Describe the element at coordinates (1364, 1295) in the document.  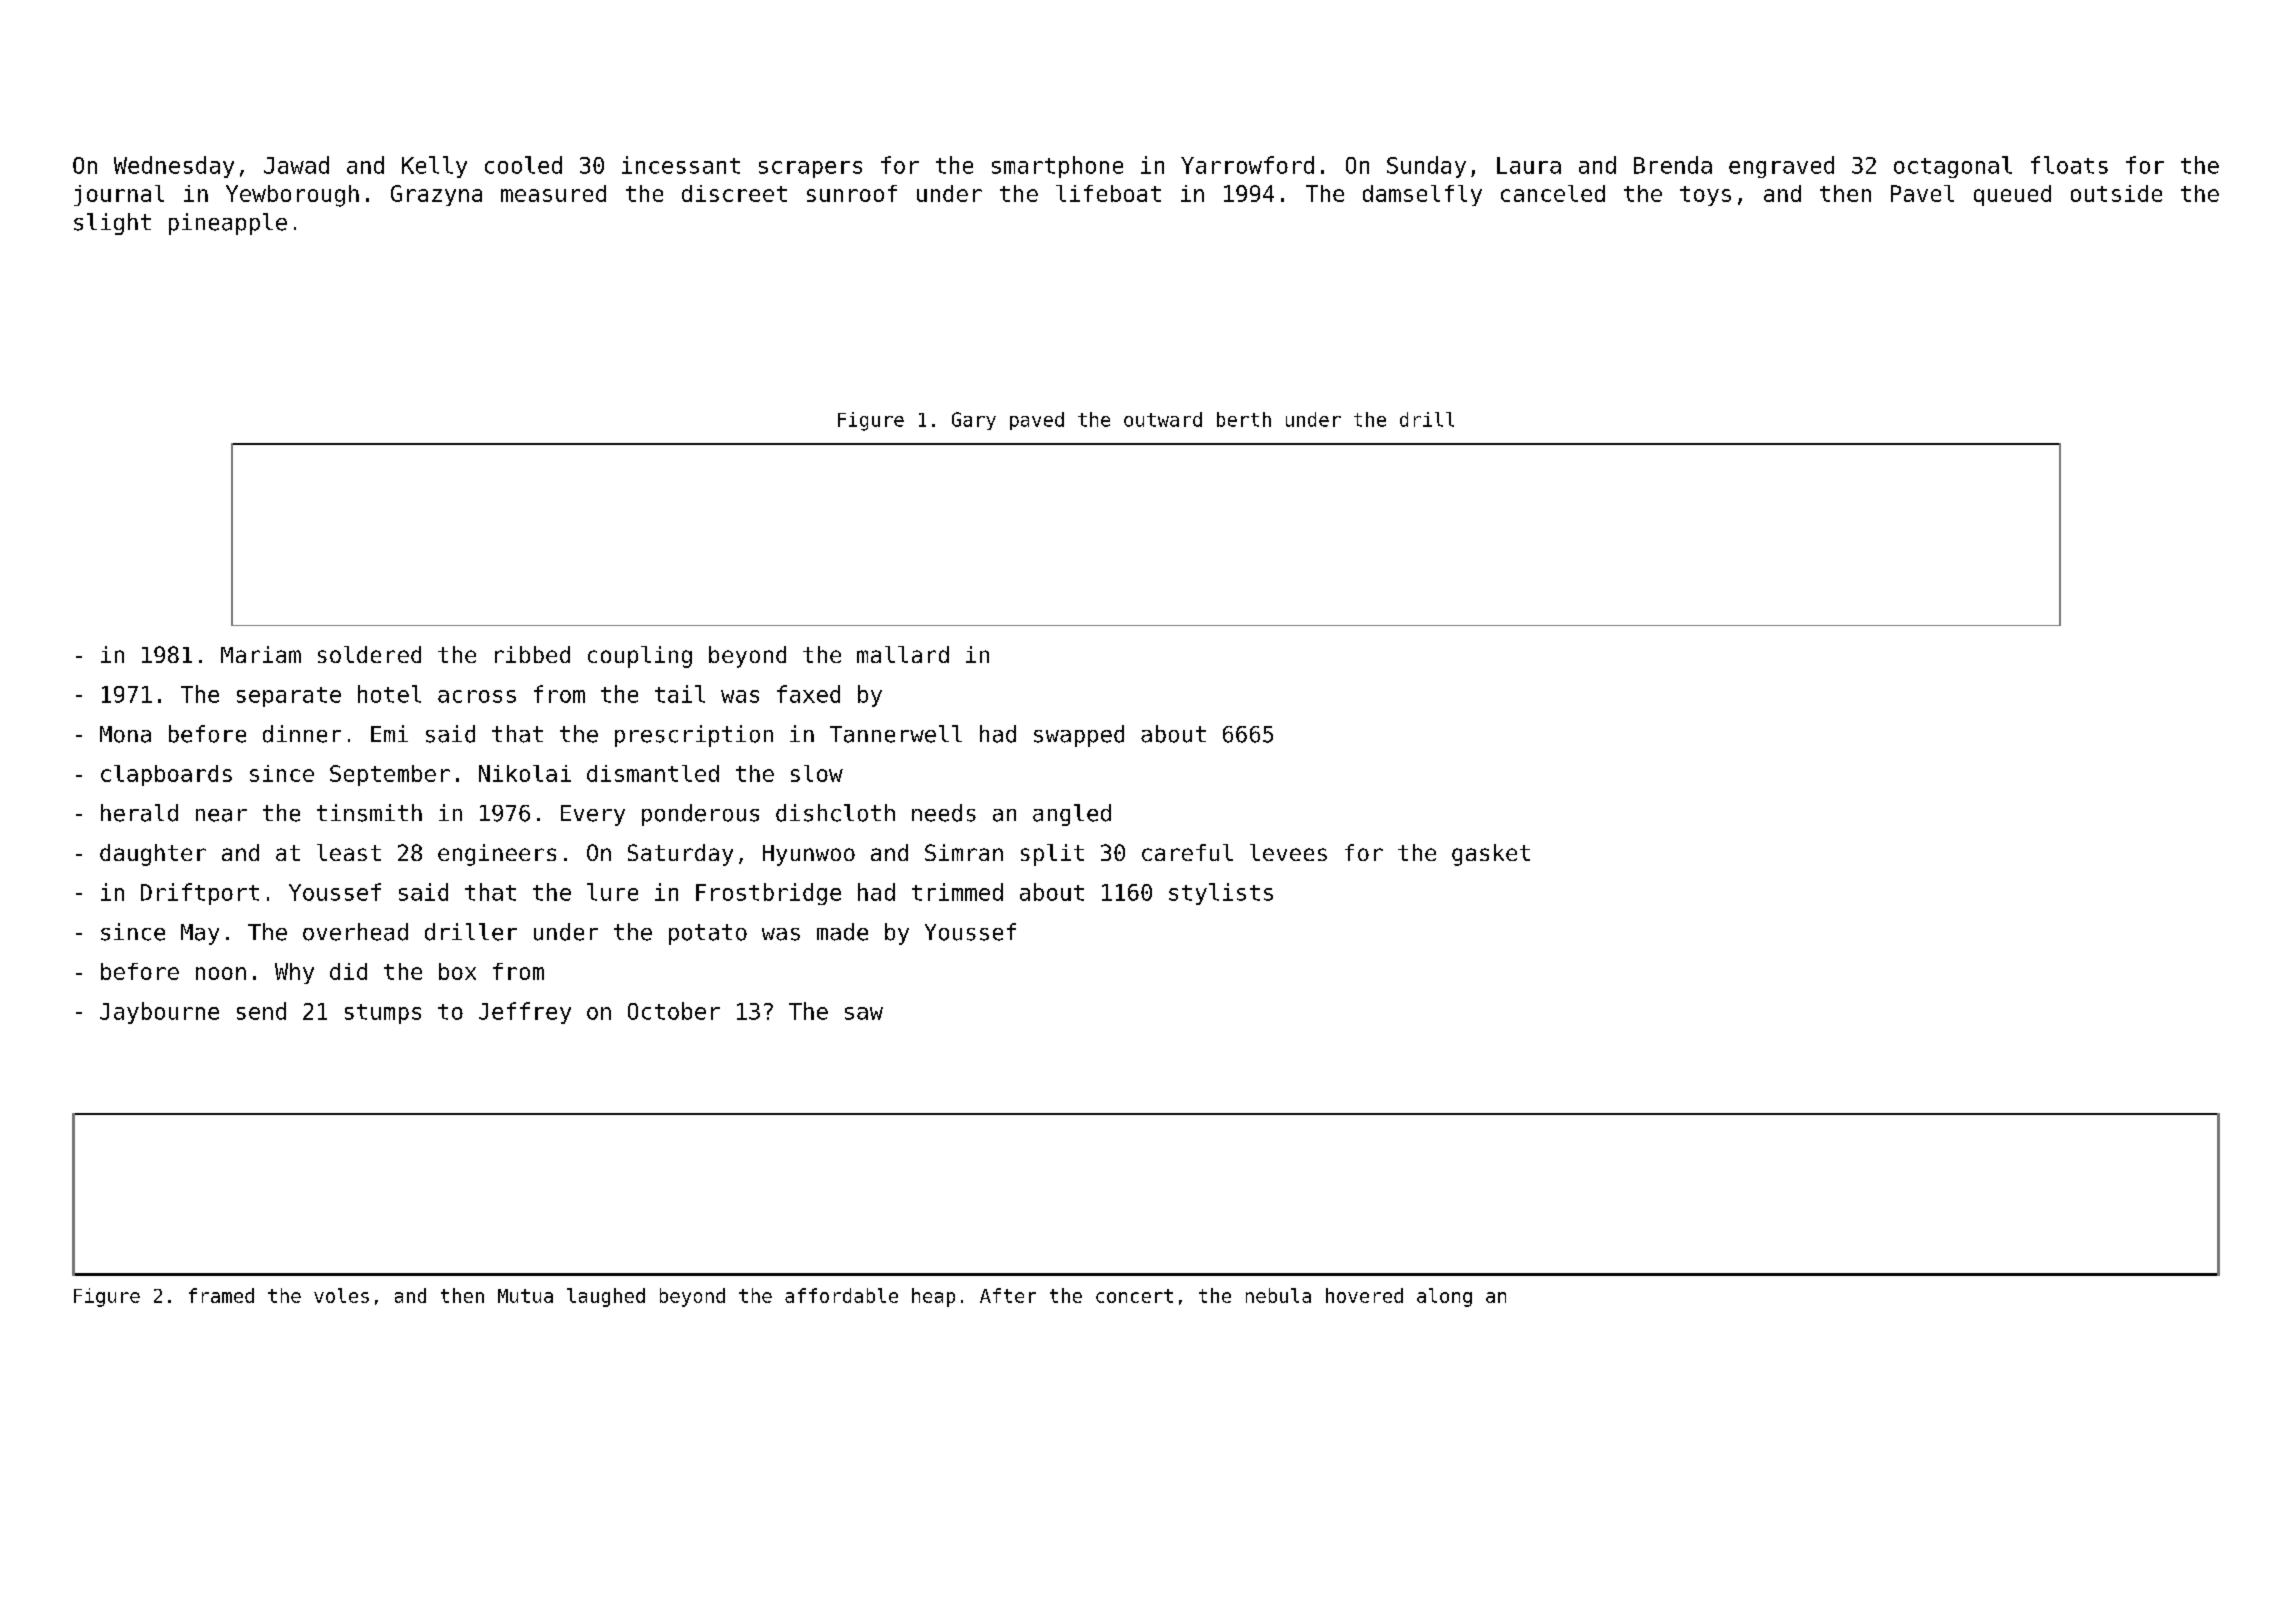
I see `hovered` at that location.
